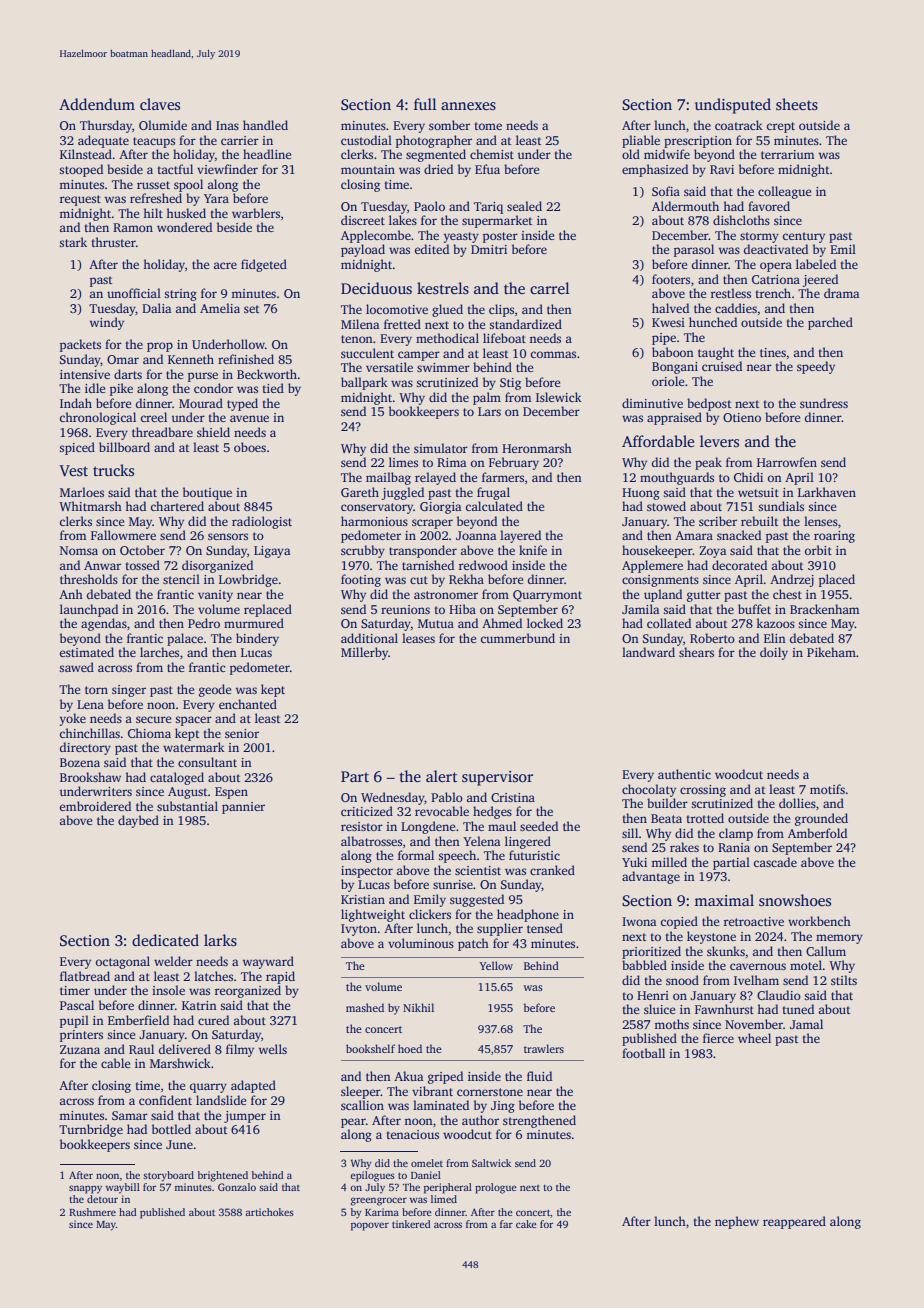  What do you see at coordinates (489, 249) in the page?
I see `Dmitri` at bounding box center [489, 249].
